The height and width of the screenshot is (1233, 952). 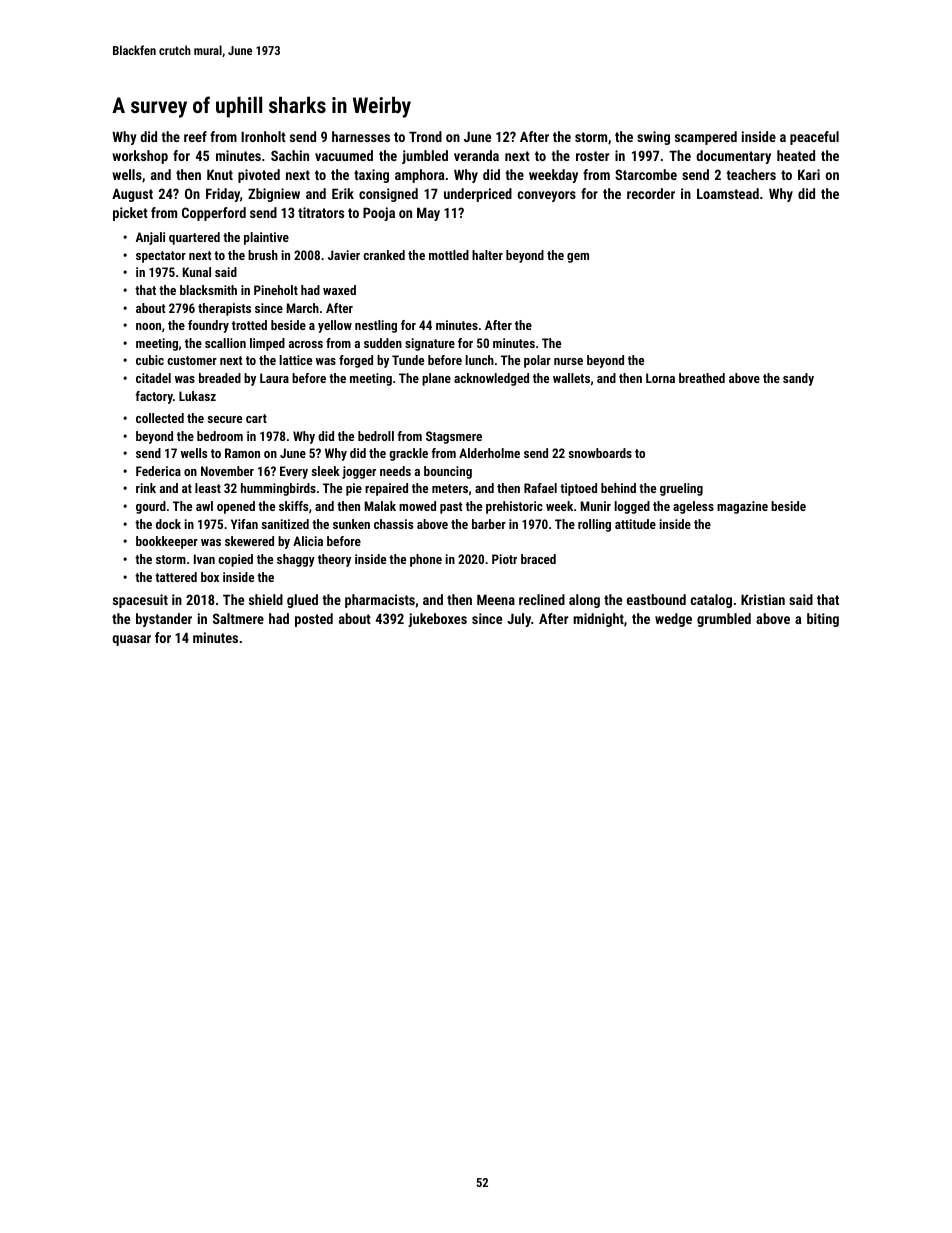 I want to click on shield, so click(x=266, y=599).
